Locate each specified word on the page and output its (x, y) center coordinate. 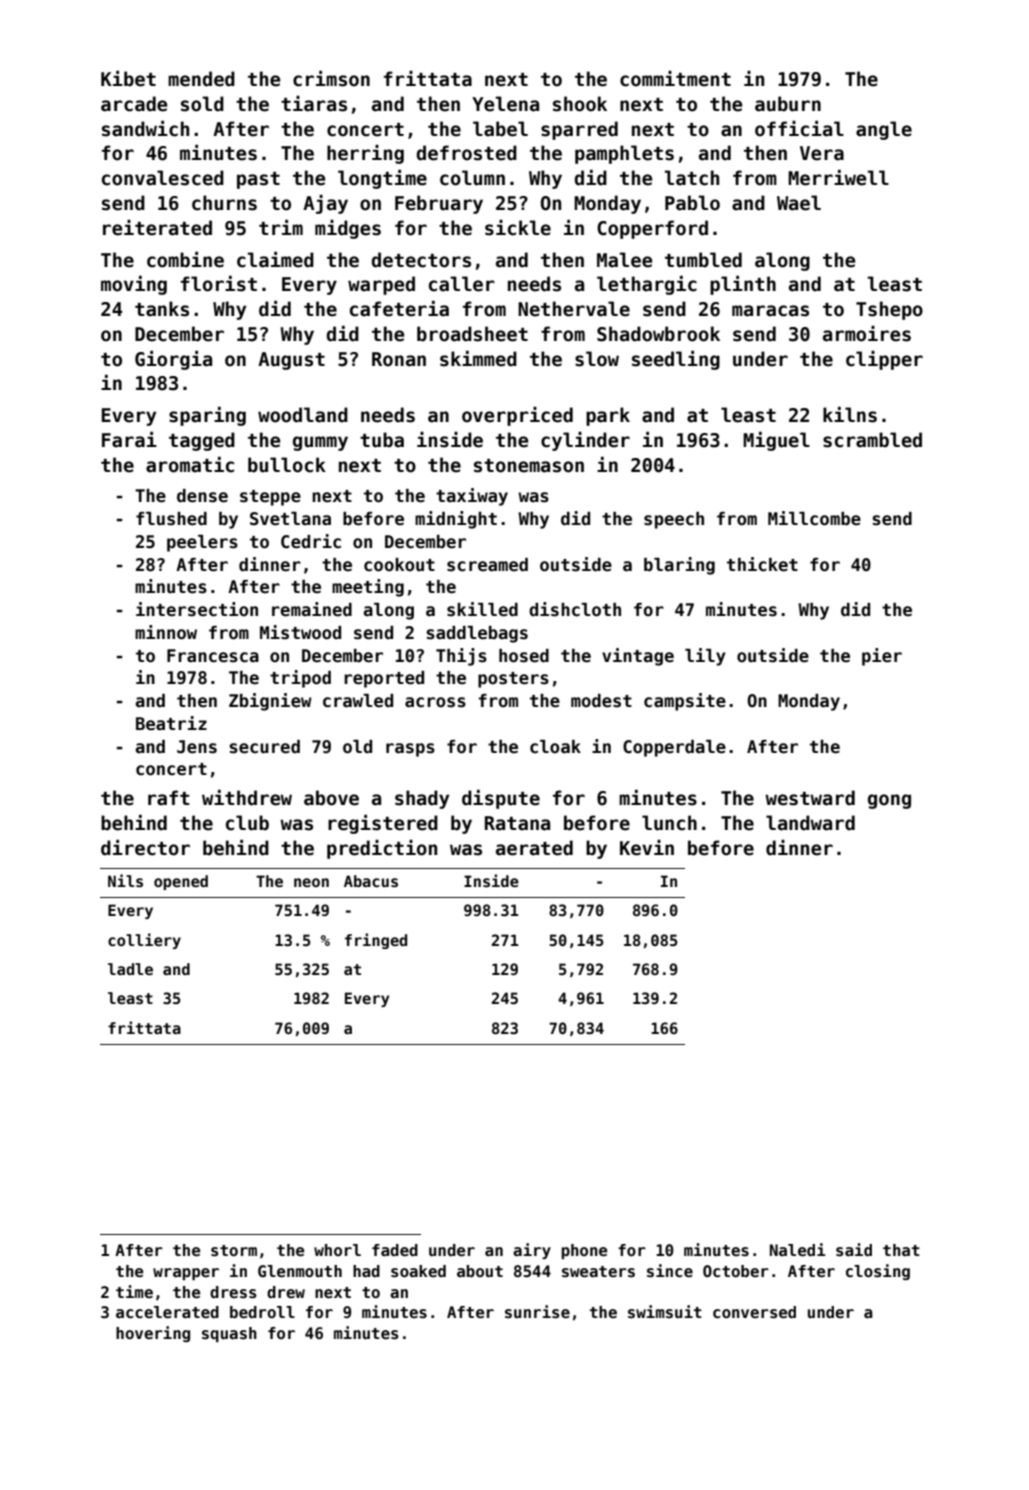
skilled (482, 609)
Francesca (213, 656)
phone (584, 1251)
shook (580, 104)
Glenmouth (300, 1271)
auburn (788, 104)
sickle (518, 228)
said (854, 1250)
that (901, 1250)
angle (884, 130)
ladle (130, 969)
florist (219, 283)
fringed (376, 941)
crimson (331, 78)
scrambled (872, 440)
